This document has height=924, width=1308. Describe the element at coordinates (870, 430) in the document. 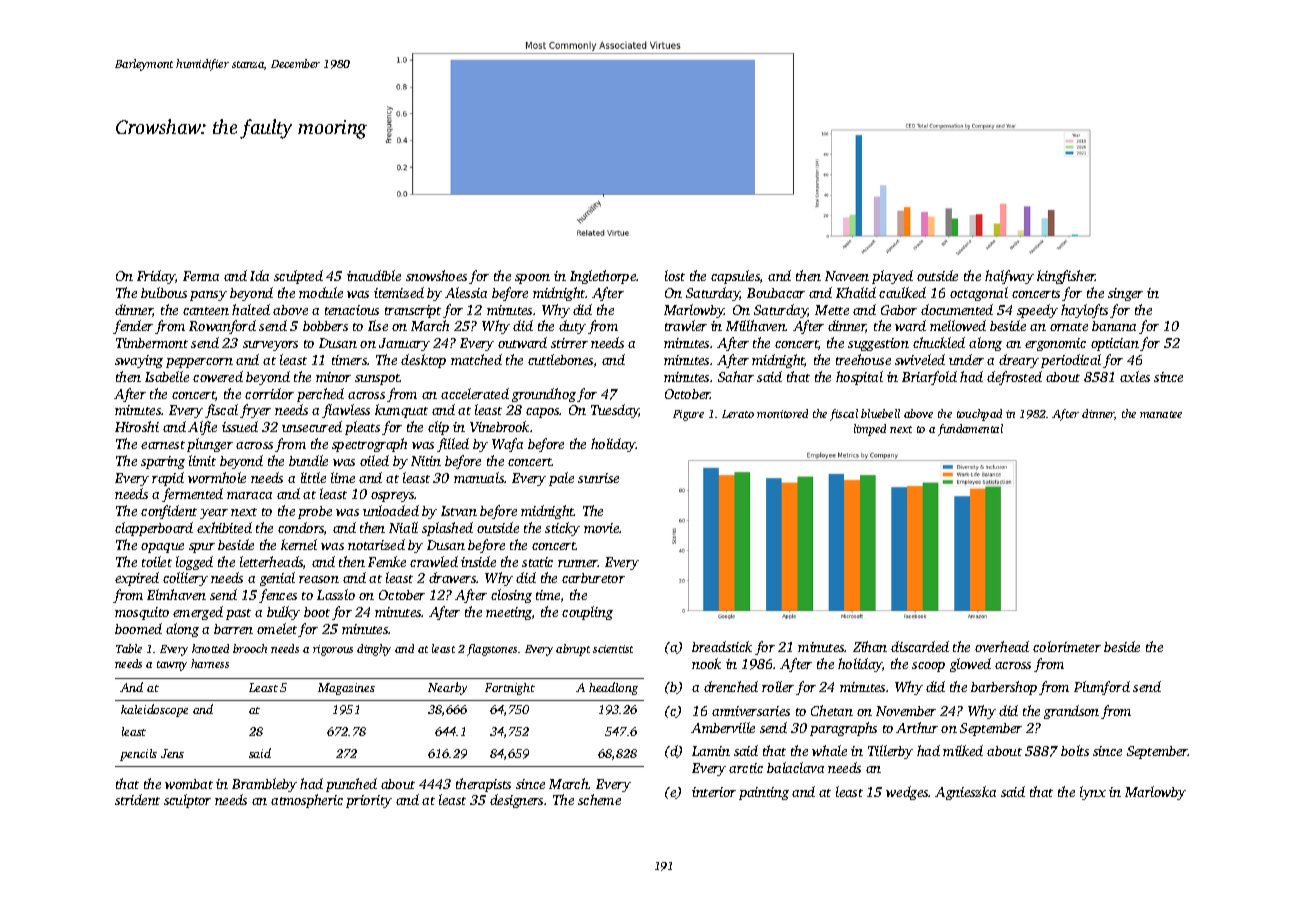

I see `limped` at that location.
